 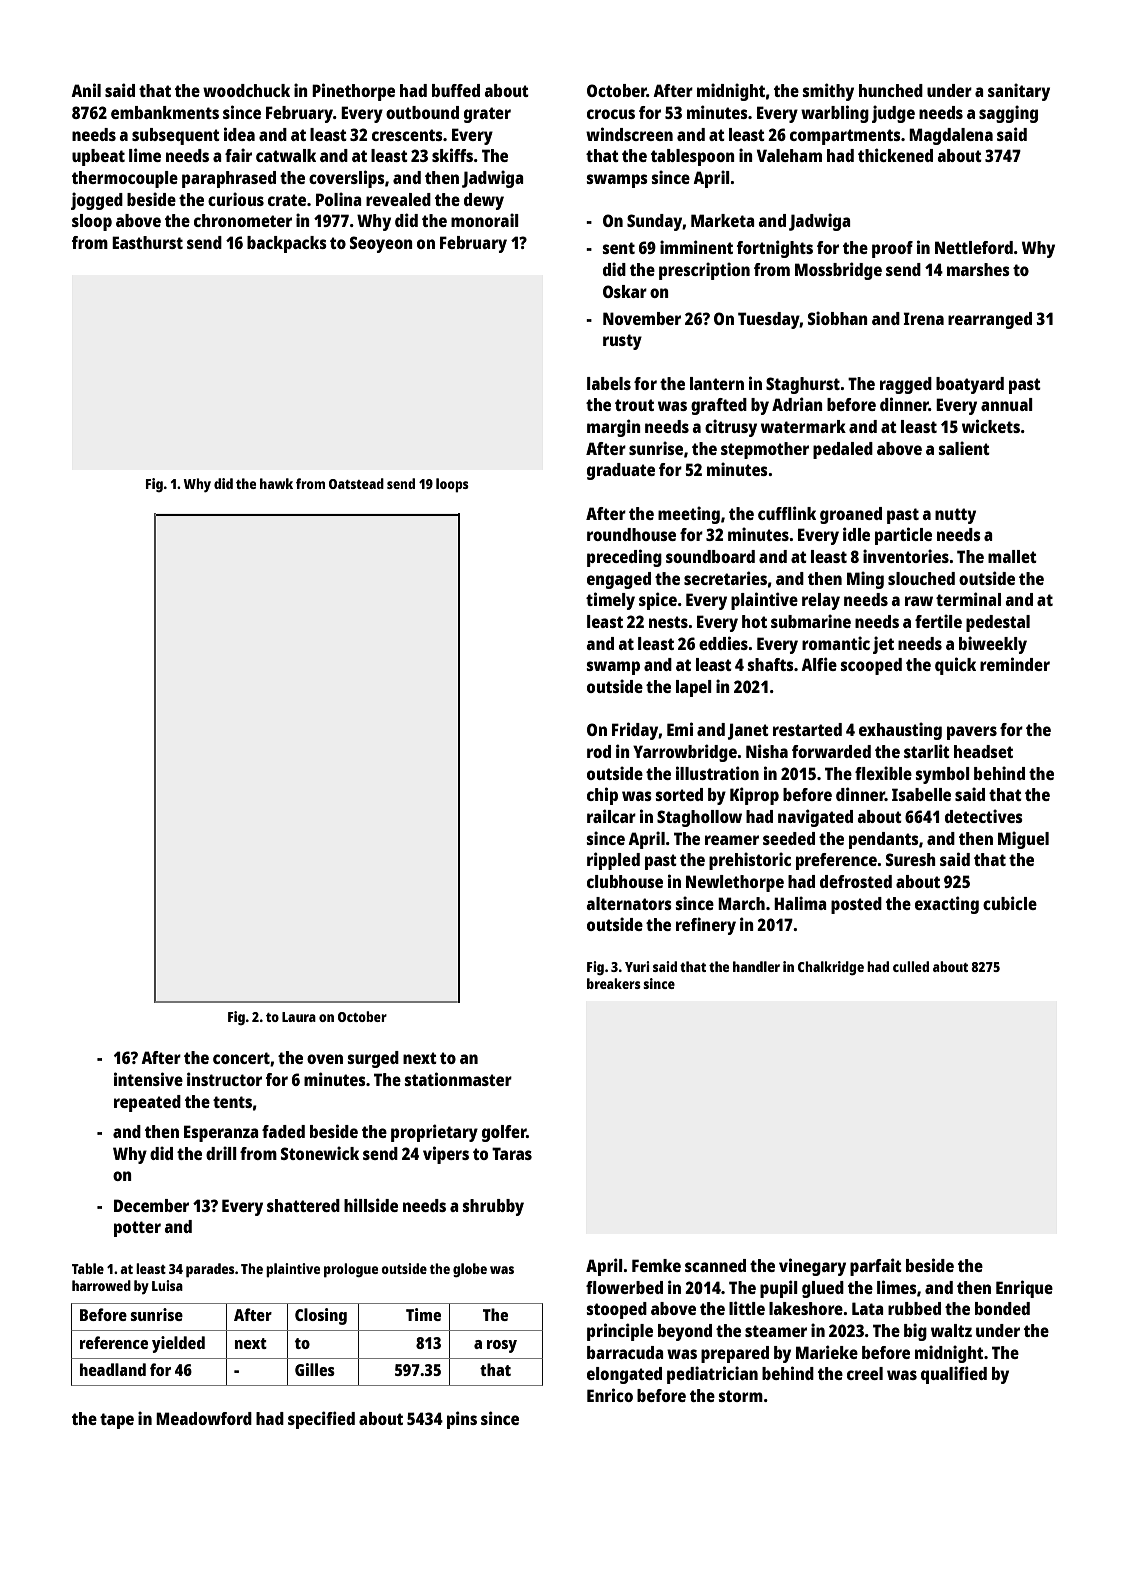 What do you see at coordinates (204, 1418) in the image?
I see `Meadowford` at bounding box center [204, 1418].
